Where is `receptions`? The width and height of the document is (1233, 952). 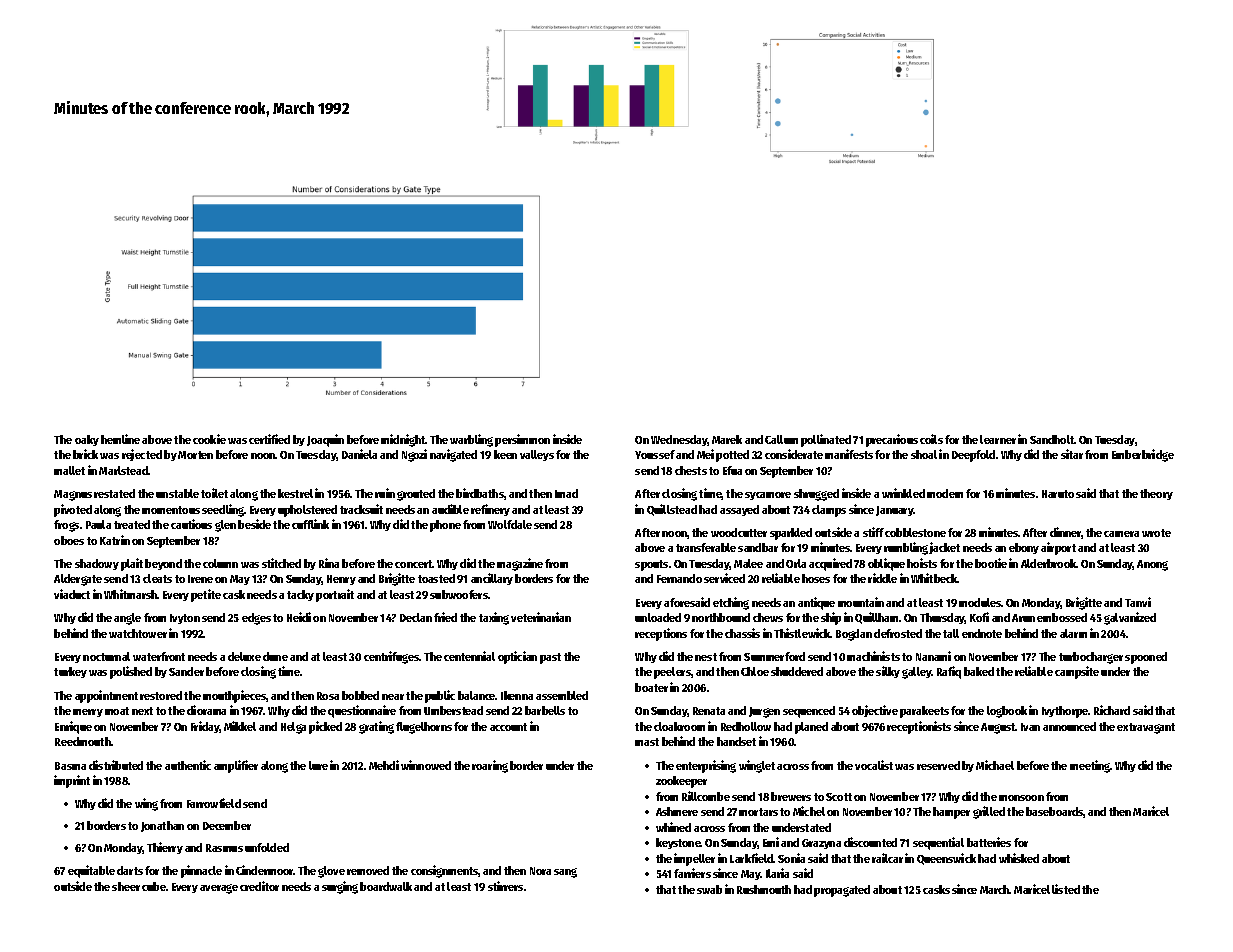
receptions is located at coordinates (661, 634).
